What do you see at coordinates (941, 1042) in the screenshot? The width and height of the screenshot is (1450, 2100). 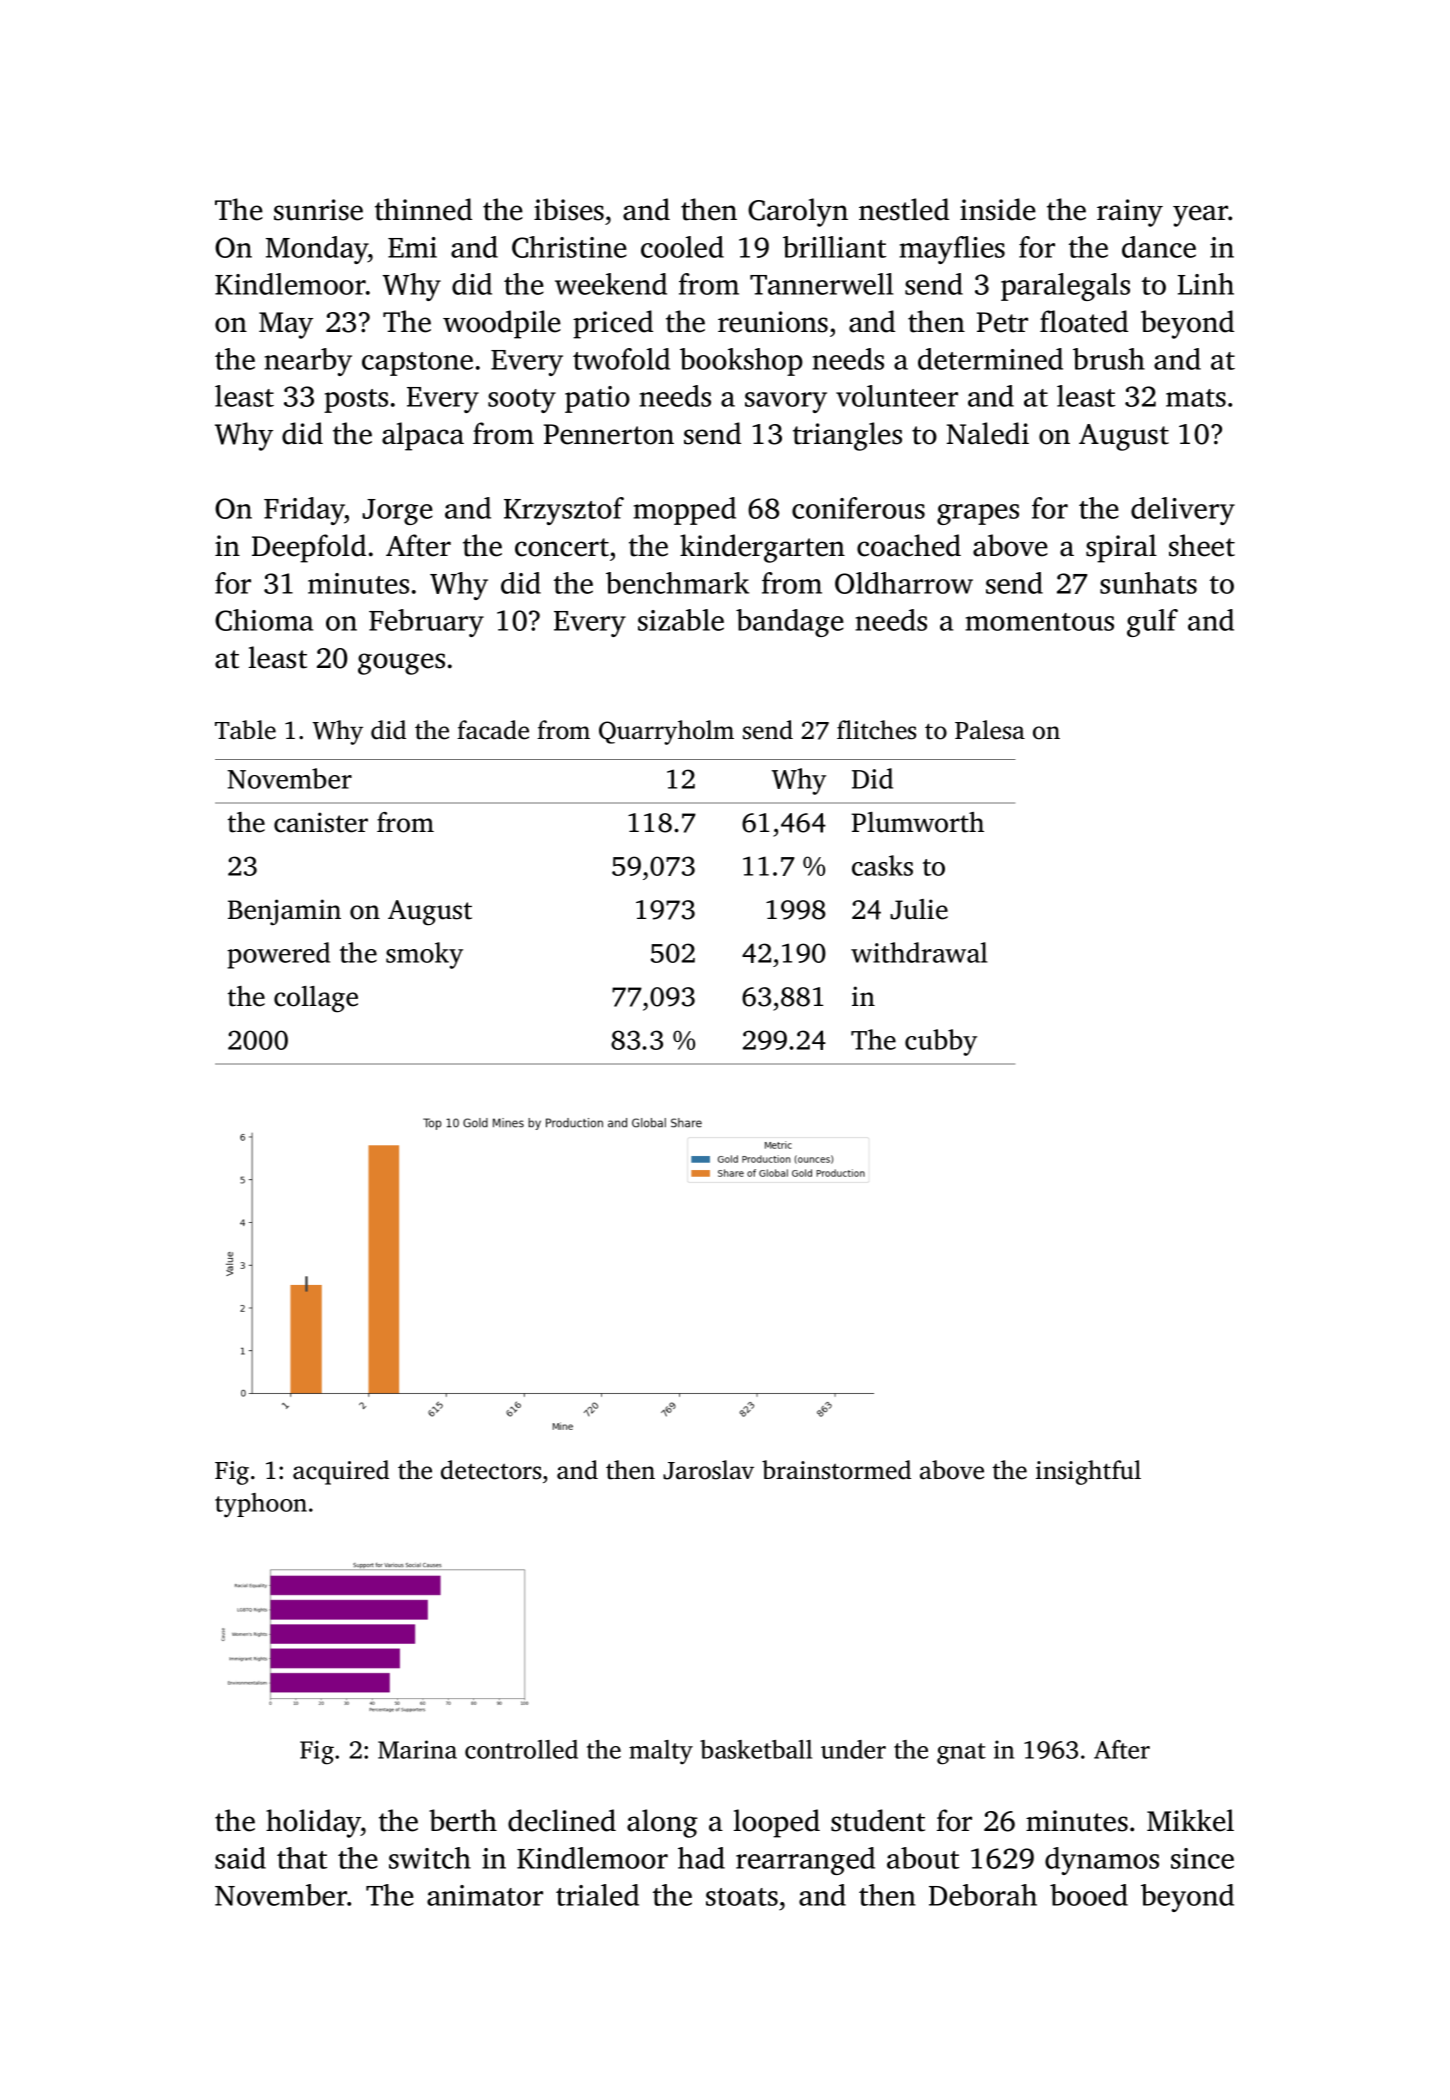 I see `cubby` at bounding box center [941, 1042].
